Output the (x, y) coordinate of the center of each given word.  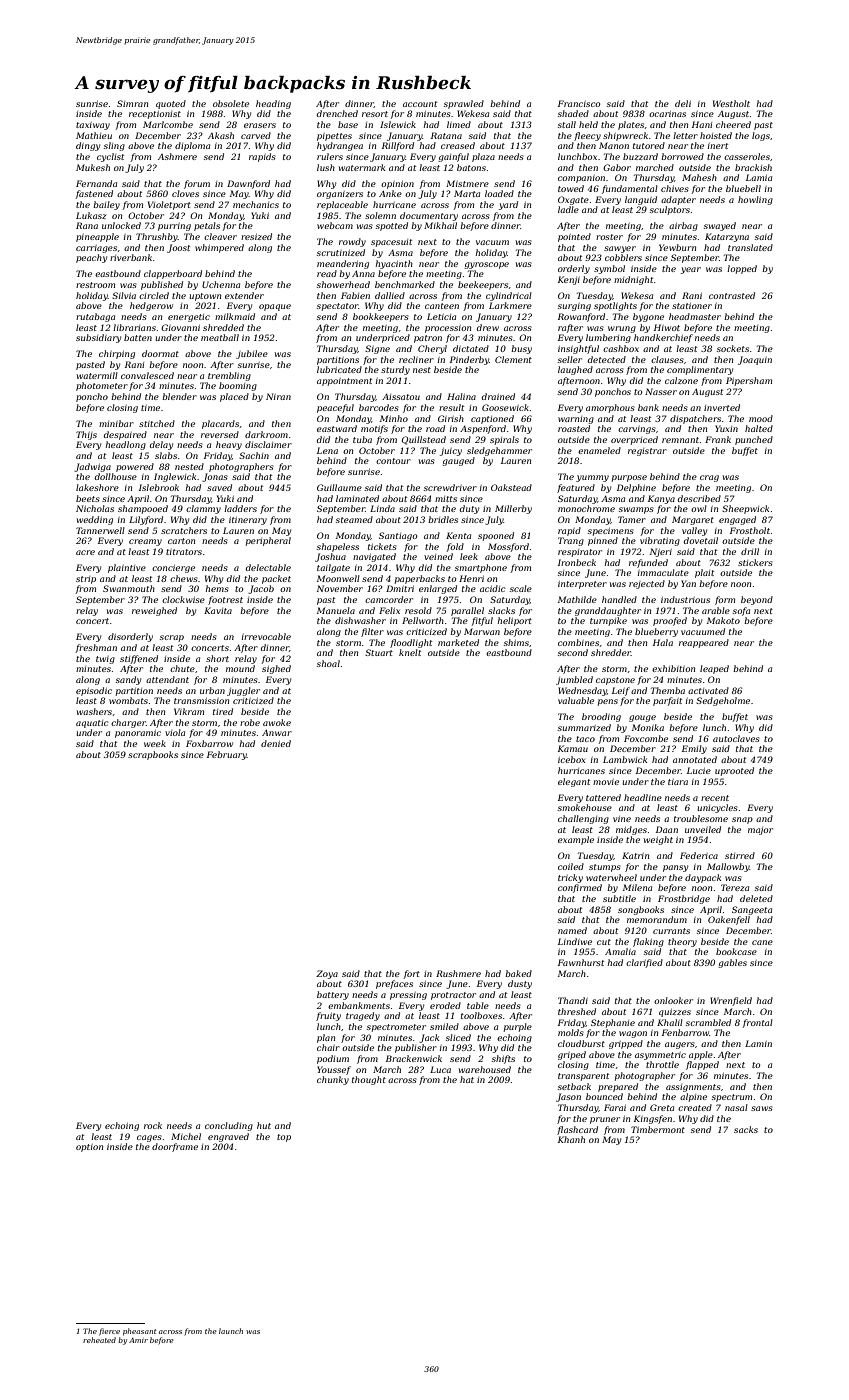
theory (682, 942)
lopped (742, 269)
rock (153, 1125)
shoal (328, 663)
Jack (429, 1038)
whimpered (219, 248)
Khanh (571, 1139)
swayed (720, 226)
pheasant (139, 1332)
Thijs (86, 435)
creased (458, 145)
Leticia (441, 316)
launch (231, 1331)
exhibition (673, 668)
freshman (96, 648)
